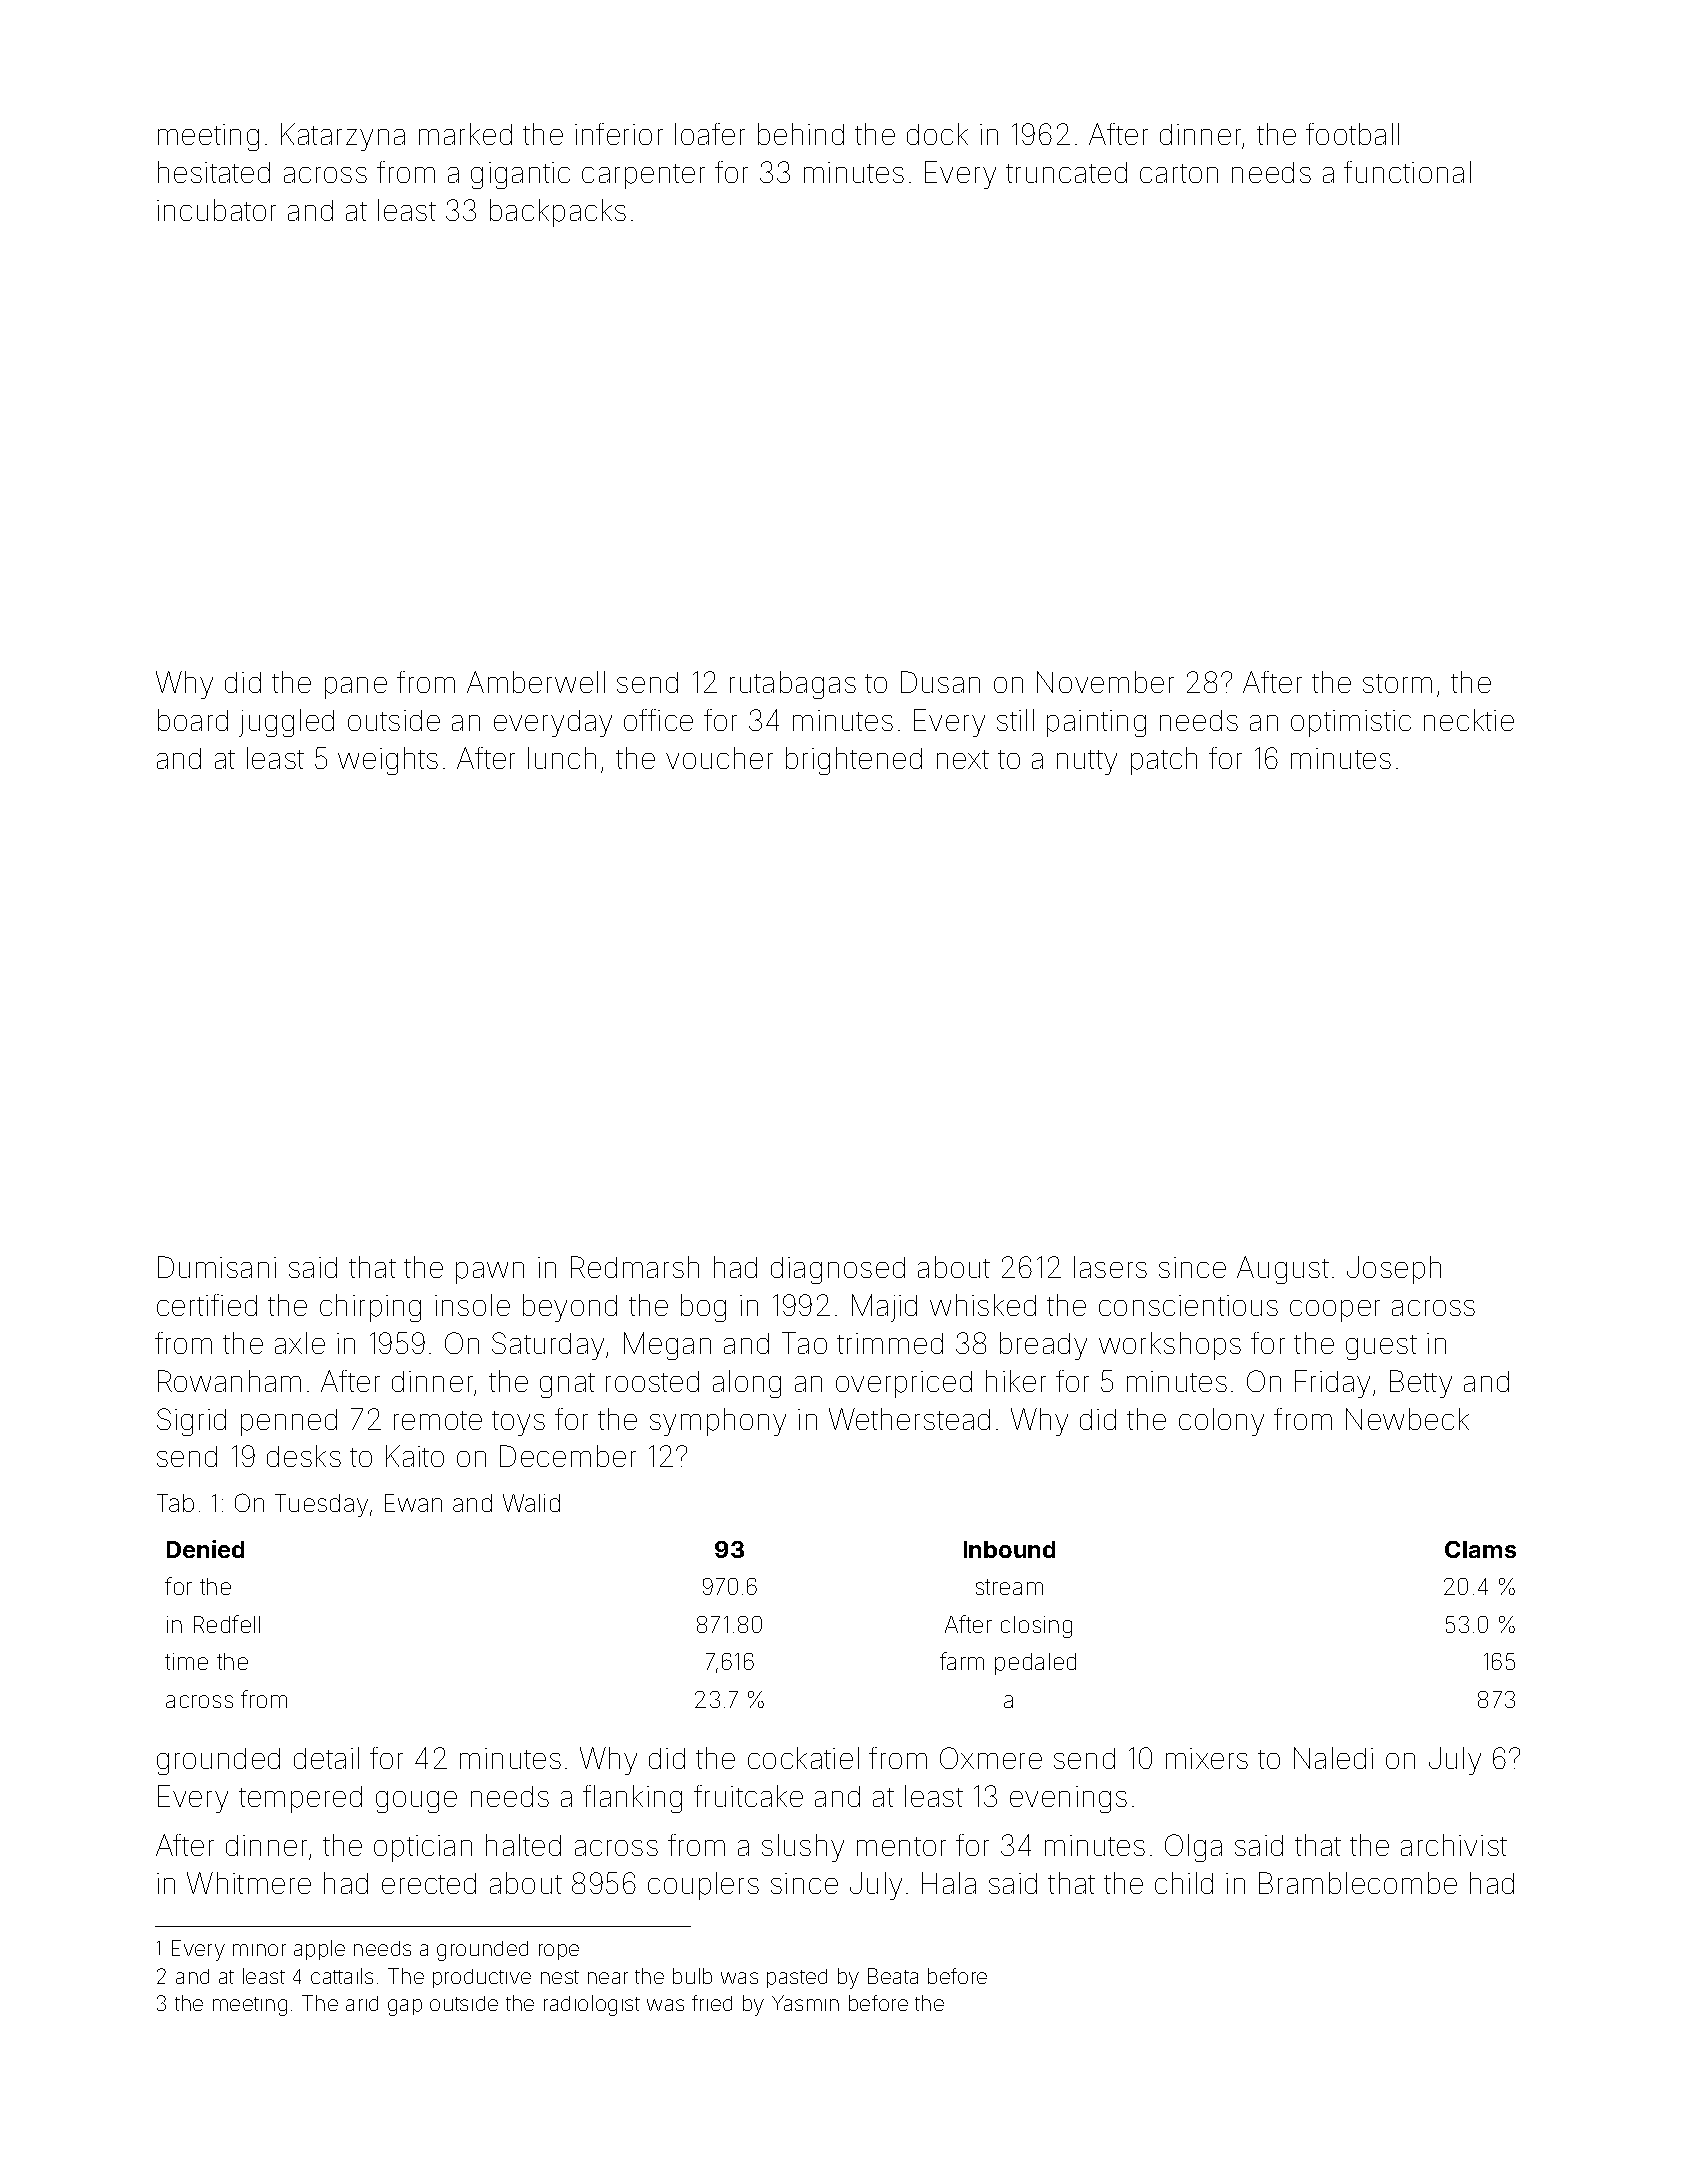 Image resolution: width=1683 pixels, height=2178 pixels. Describe the element at coordinates (1221, 1422) in the screenshot. I see `colony` at that location.
